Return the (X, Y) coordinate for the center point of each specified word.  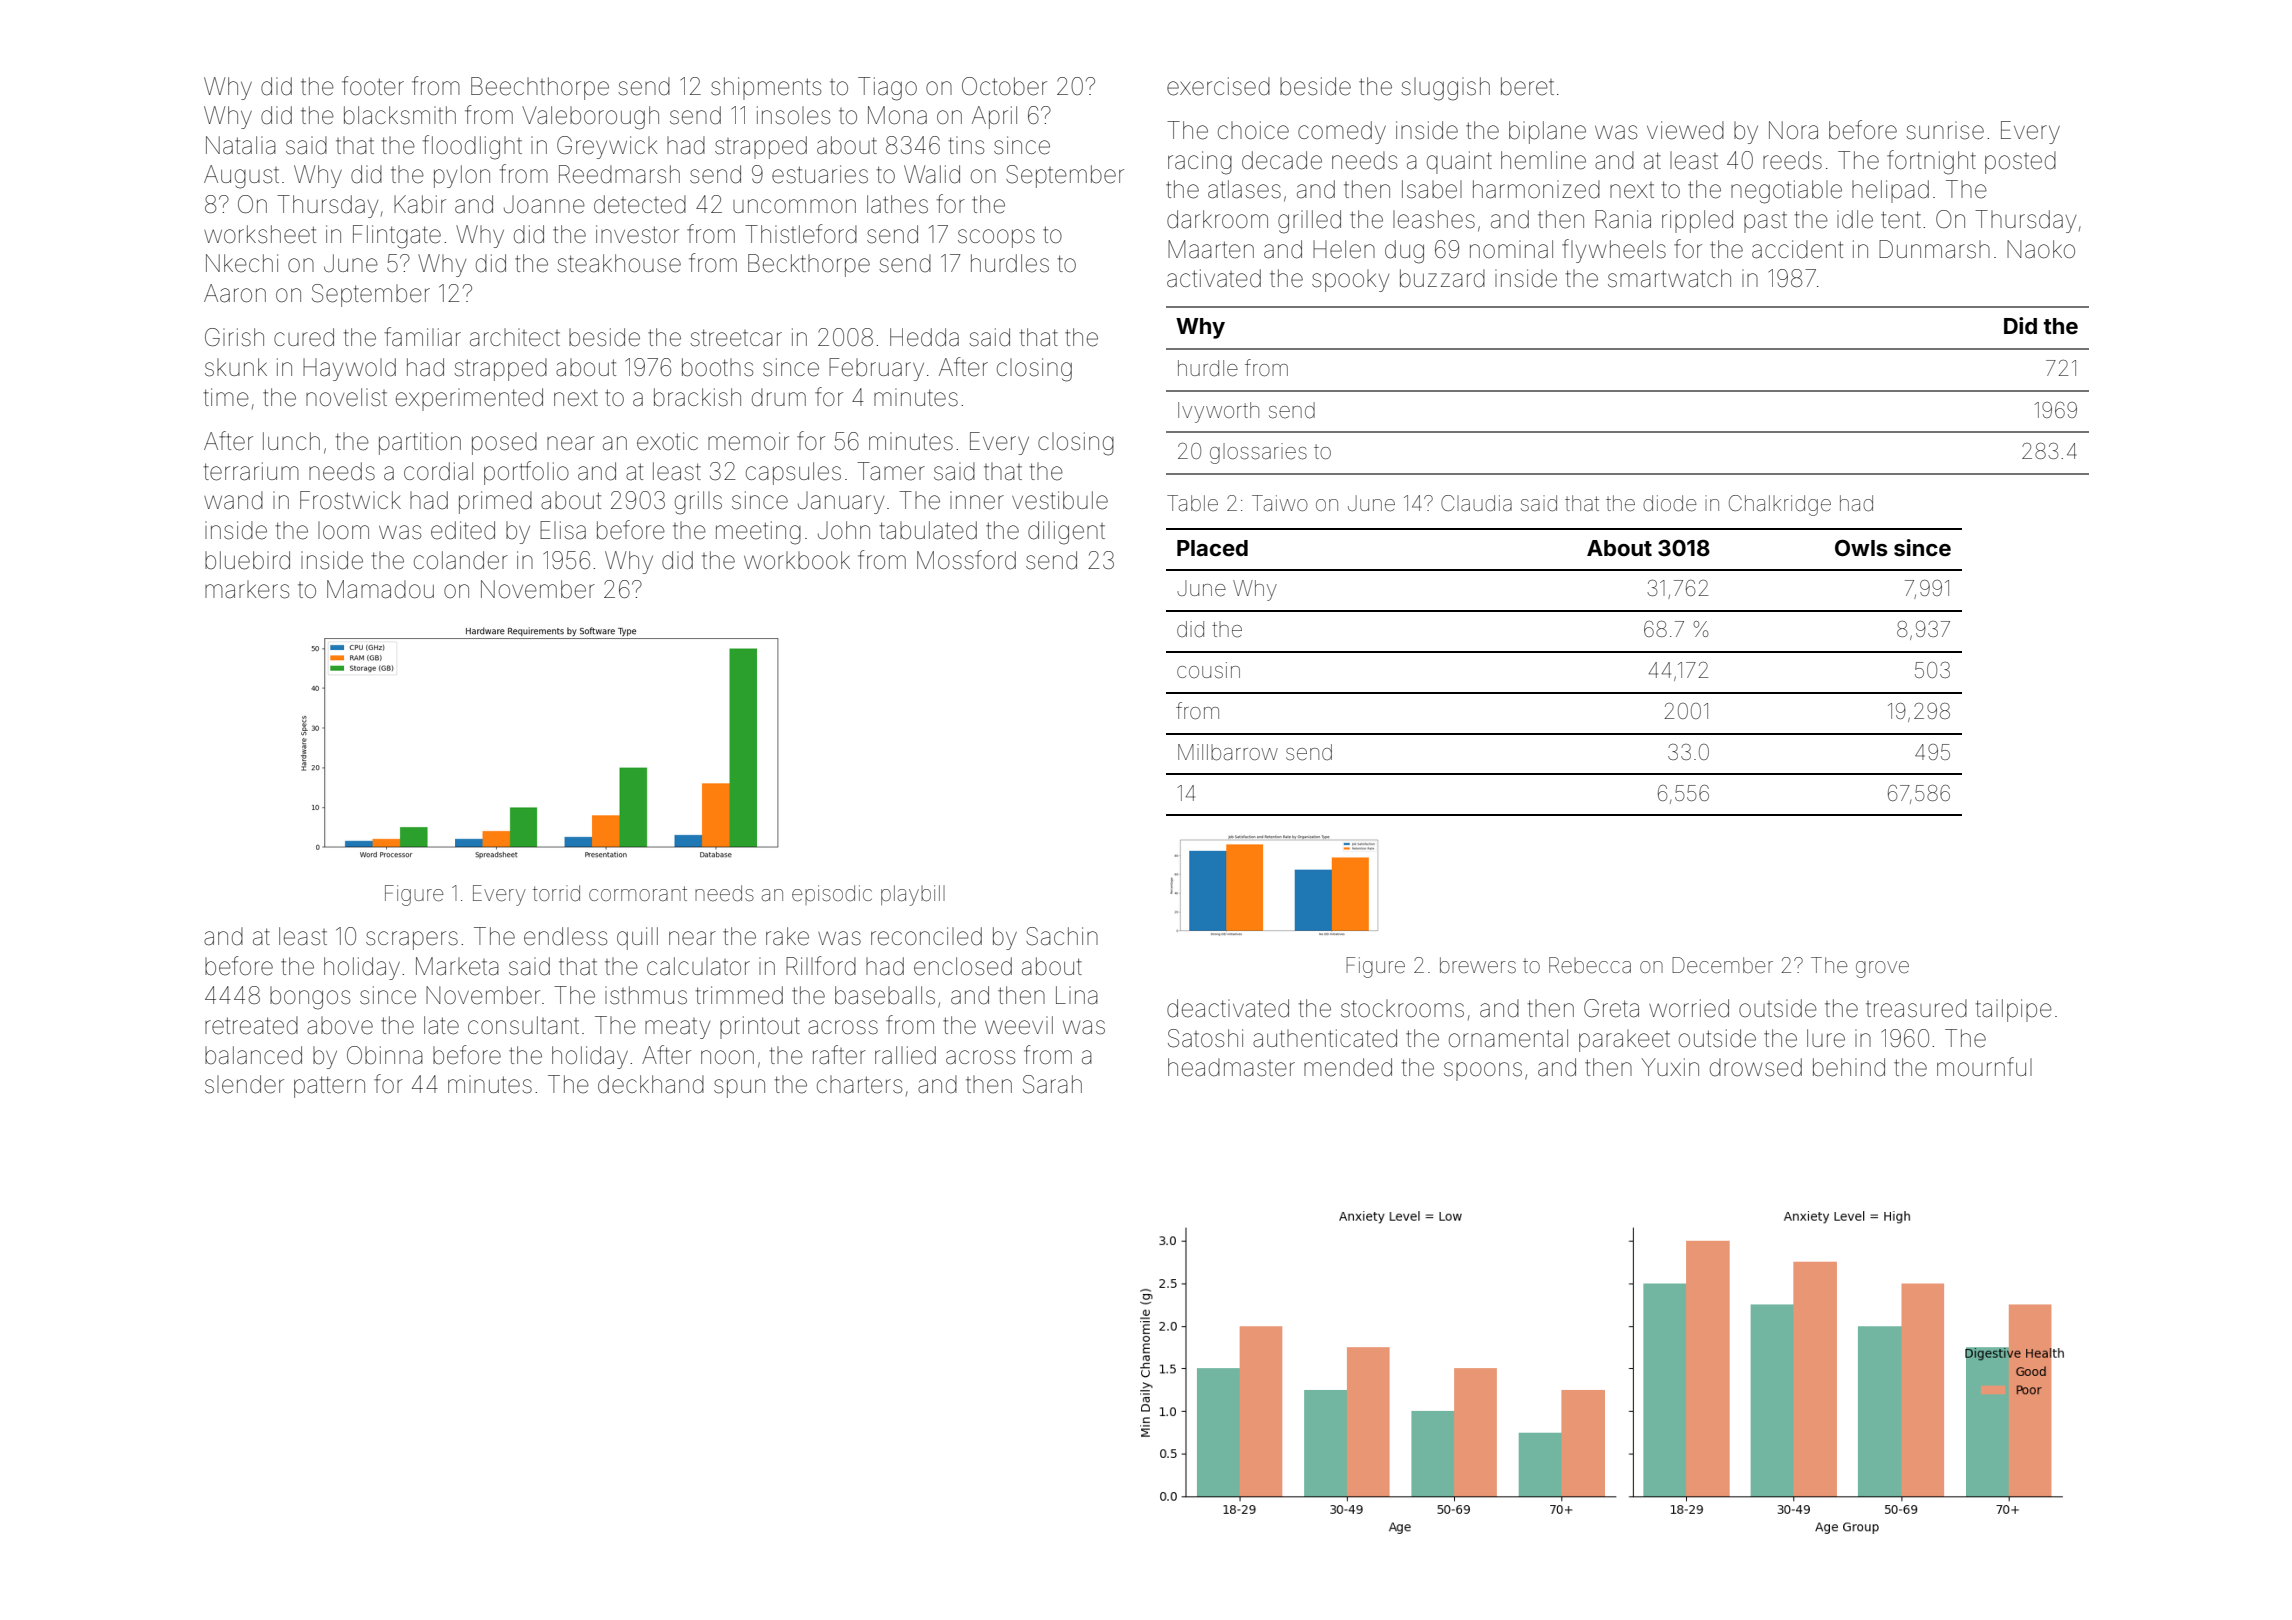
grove (1882, 969)
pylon (462, 176)
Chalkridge (1780, 505)
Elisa (563, 530)
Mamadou (380, 589)
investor (637, 234)
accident (1797, 249)
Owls (1861, 547)
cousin (1208, 670)
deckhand (651, 1084)
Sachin (1062, 936)
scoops (996, 238)
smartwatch (1669, 278)
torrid (556, 893)
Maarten (1211, 249)
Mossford (966, 560)
